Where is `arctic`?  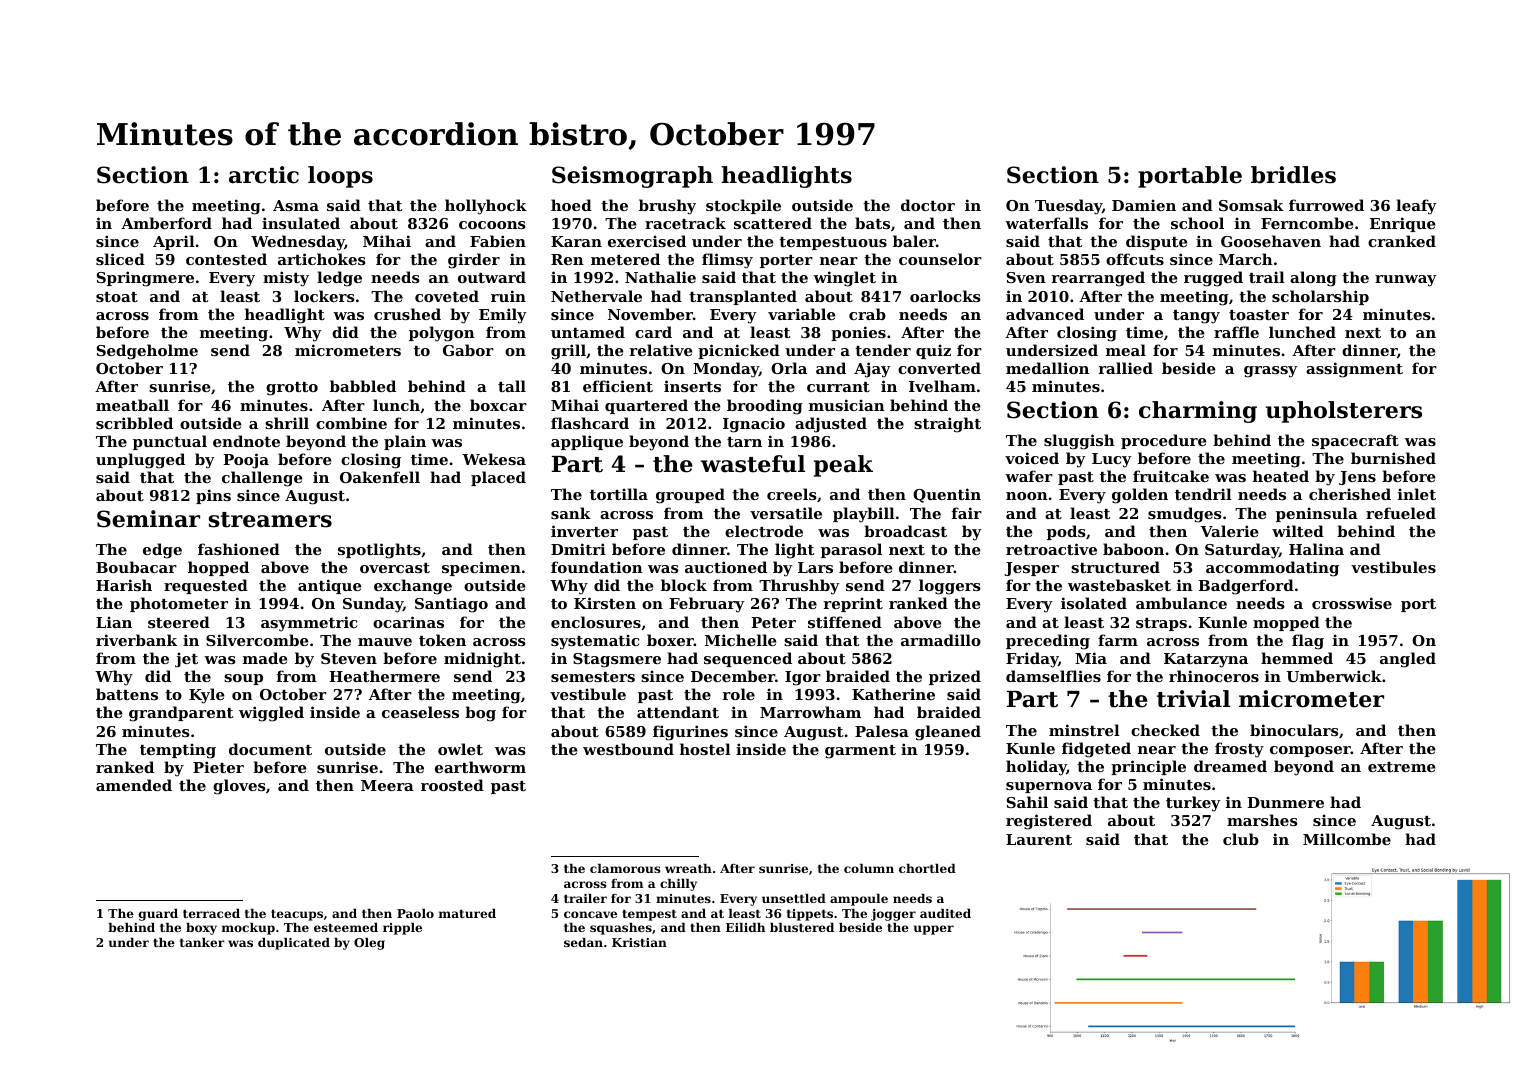
arctic is located at coordinates (264, 175).
